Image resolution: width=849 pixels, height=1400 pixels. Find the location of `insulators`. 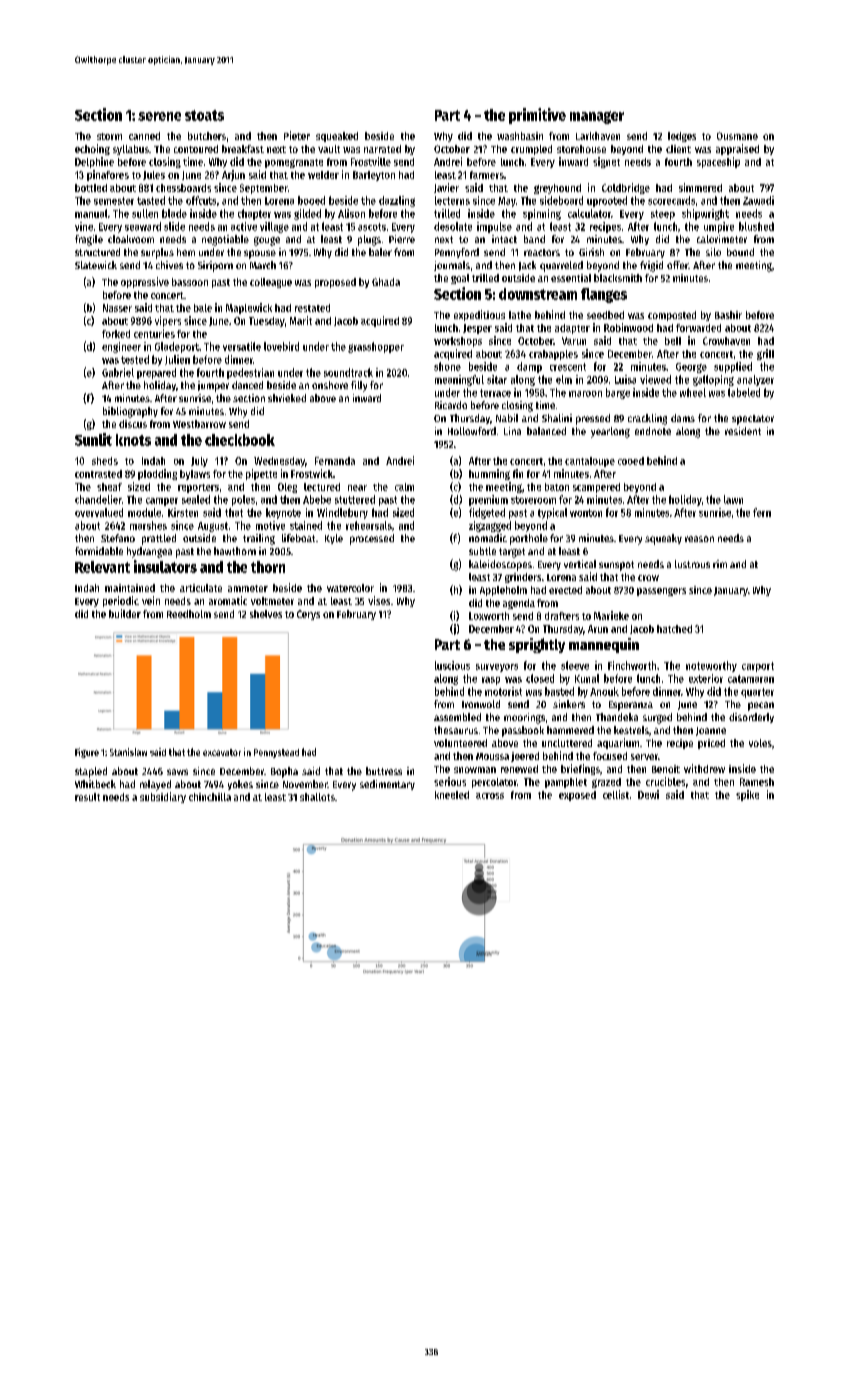

insulators is located at coordinates (165, 566).
